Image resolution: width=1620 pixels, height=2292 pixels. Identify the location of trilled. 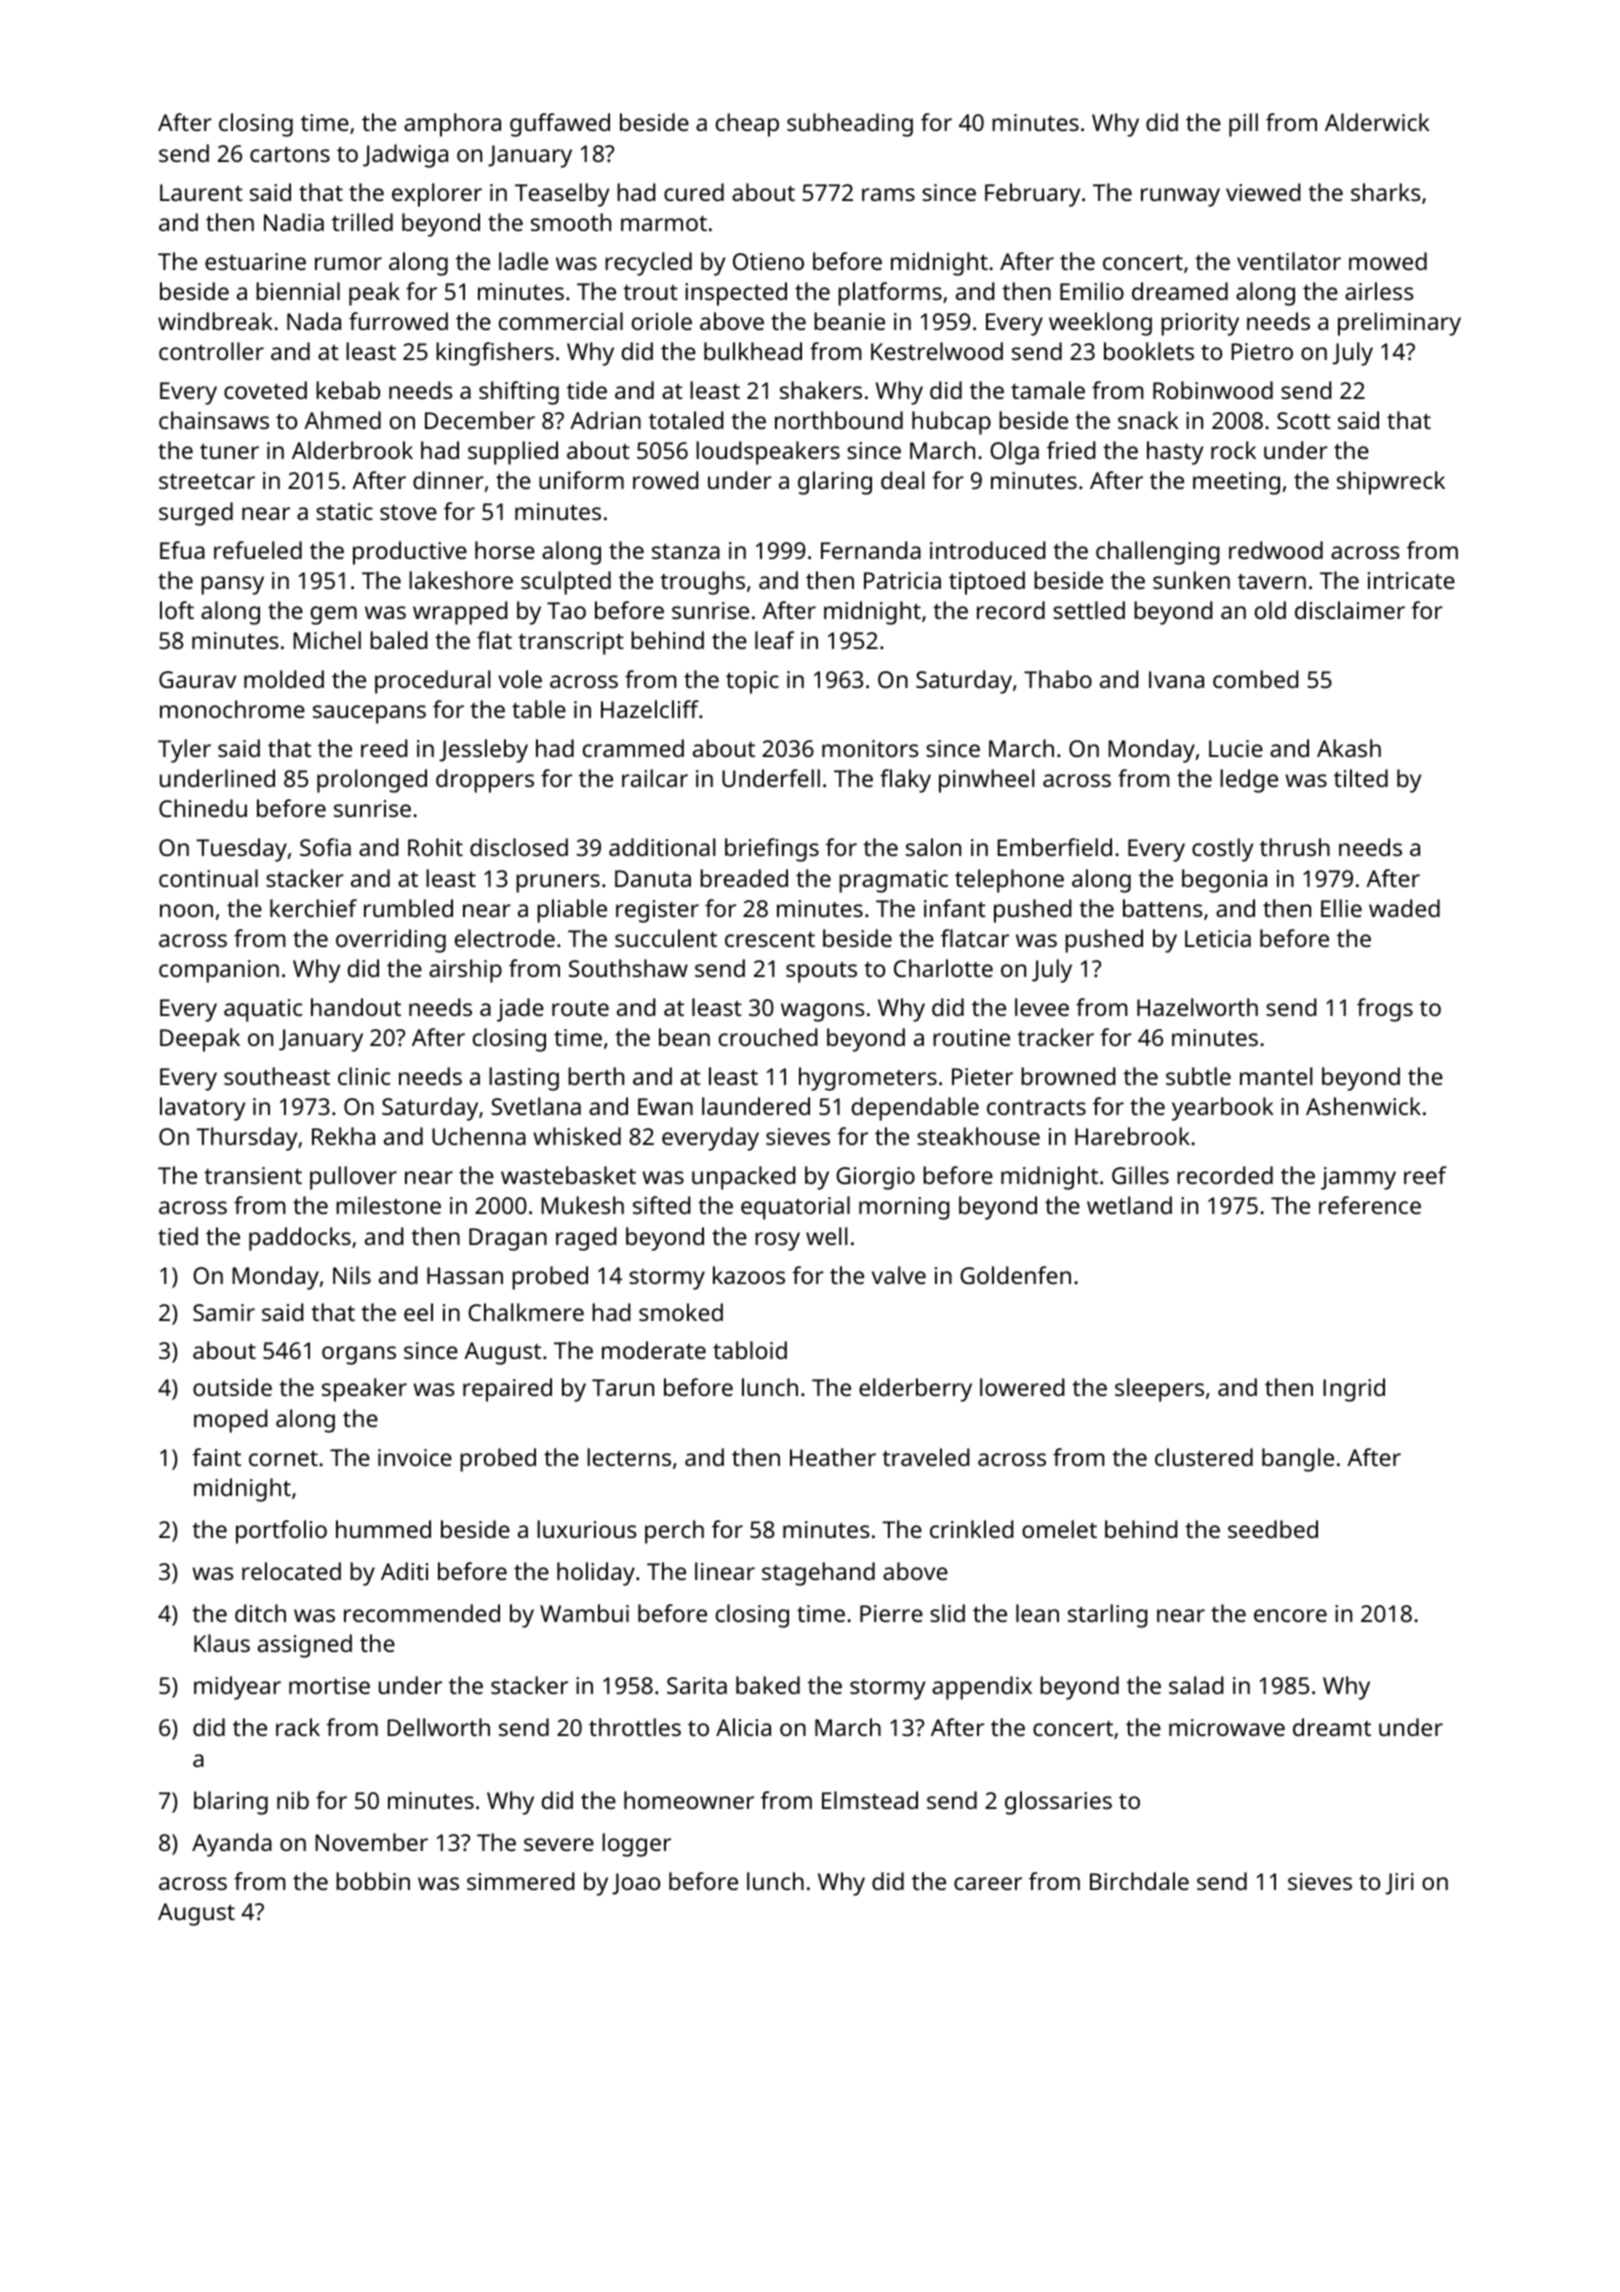
(362, 222).
